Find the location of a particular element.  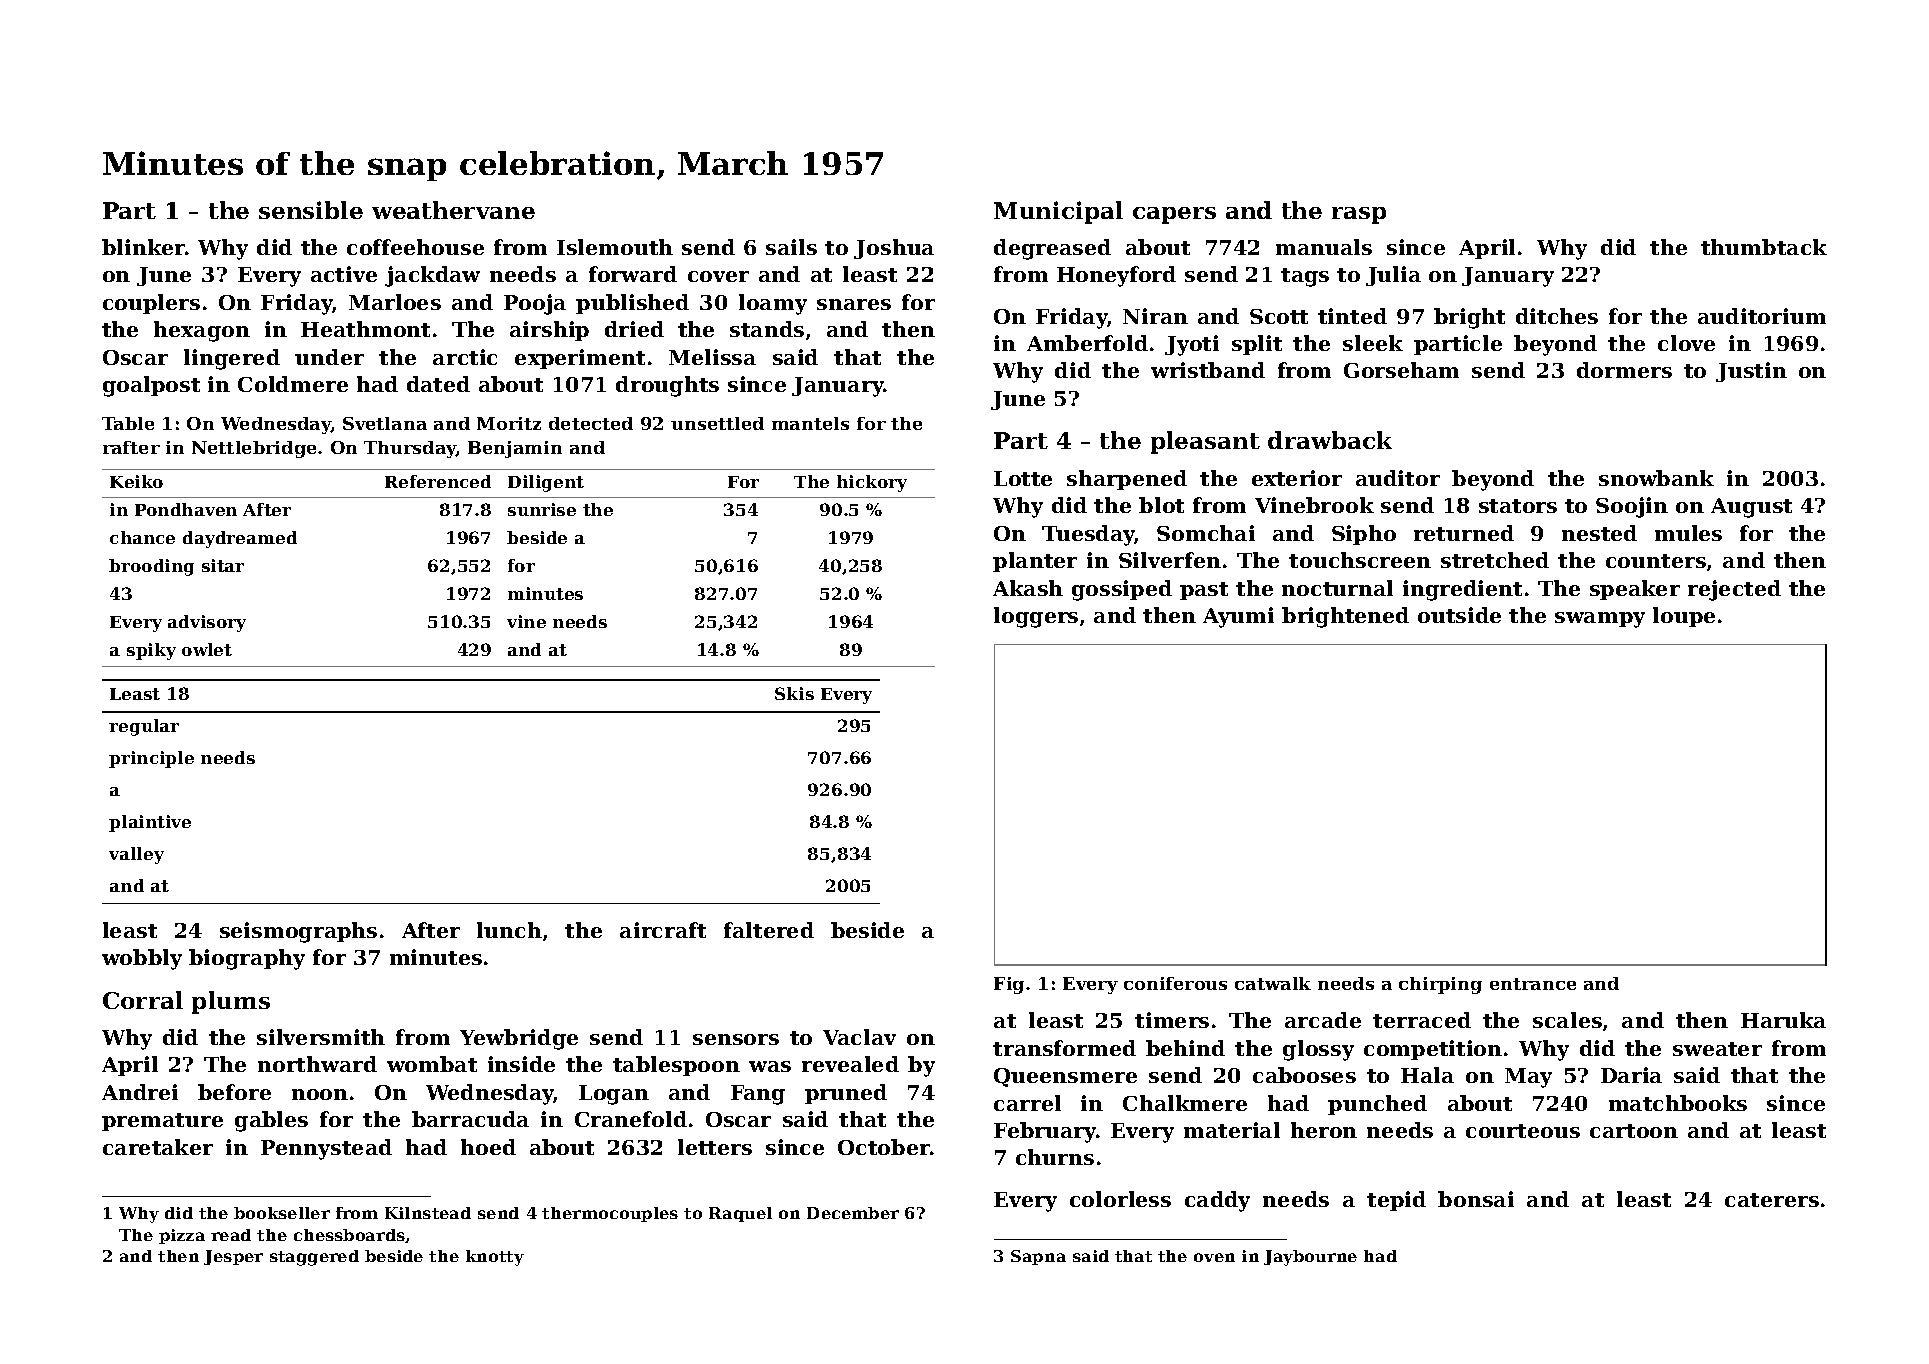

Andrei is located at coordinates (140, 1092).
